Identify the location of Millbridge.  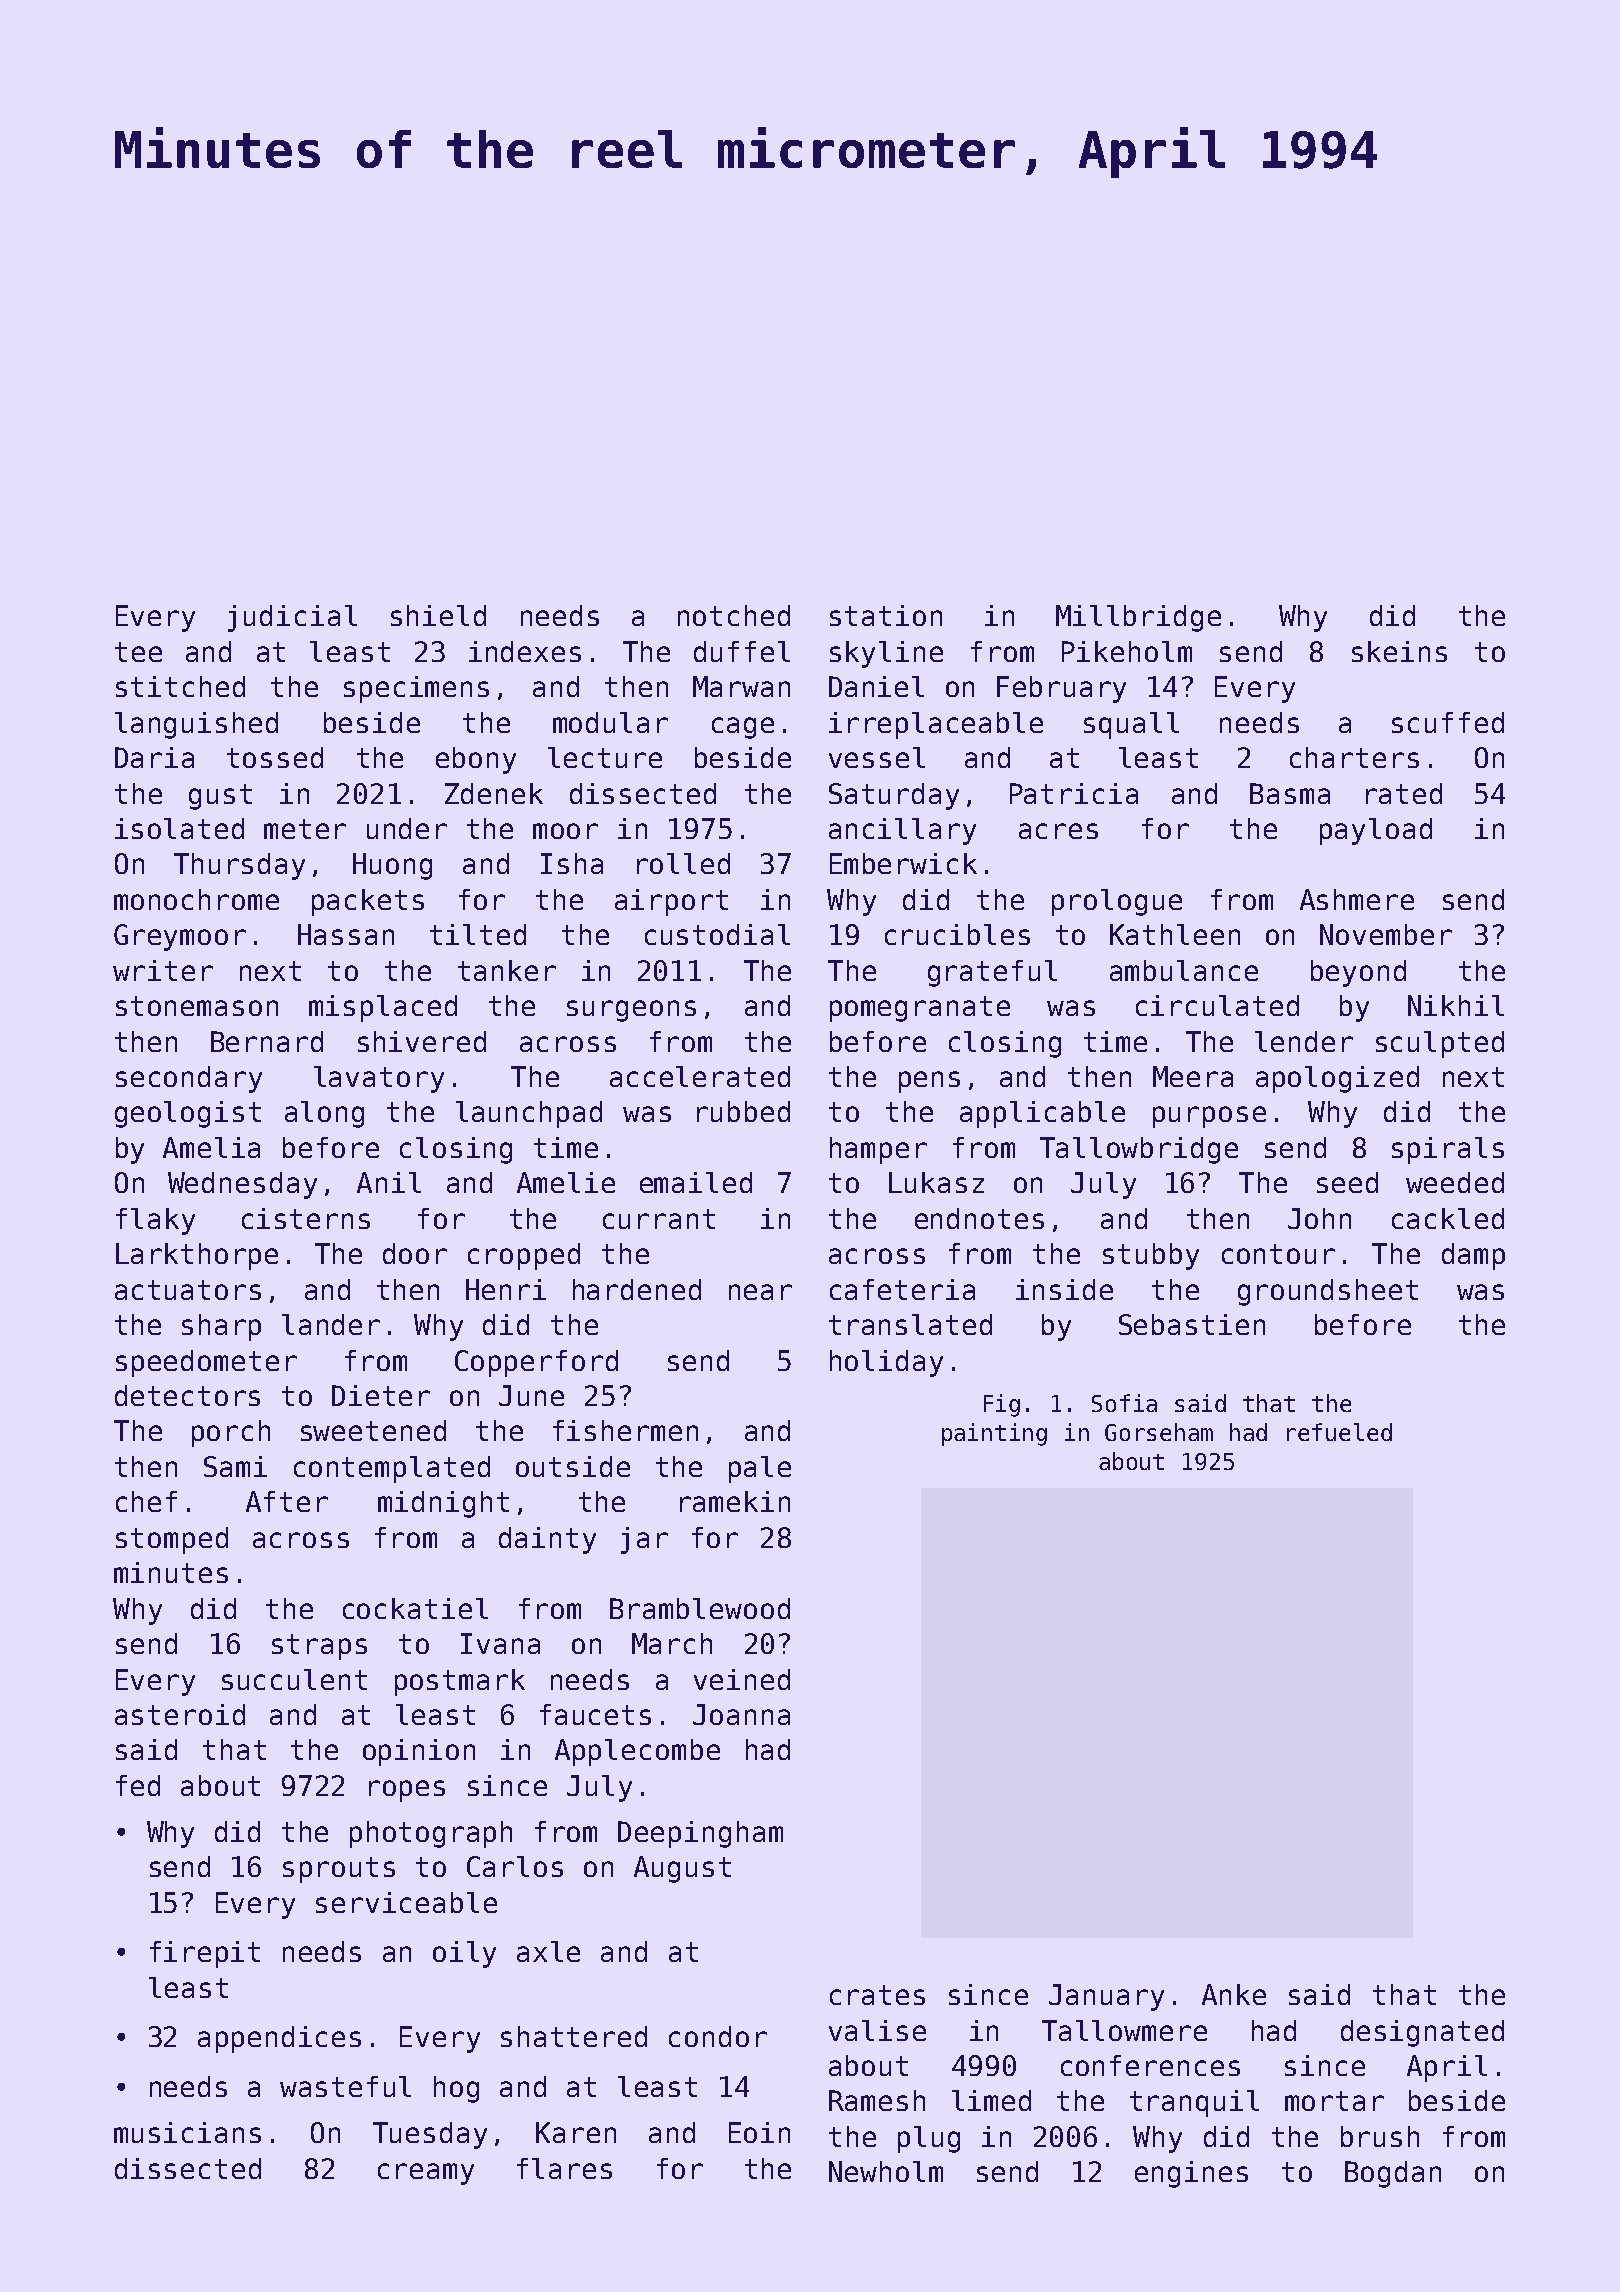
(1138, 618).
